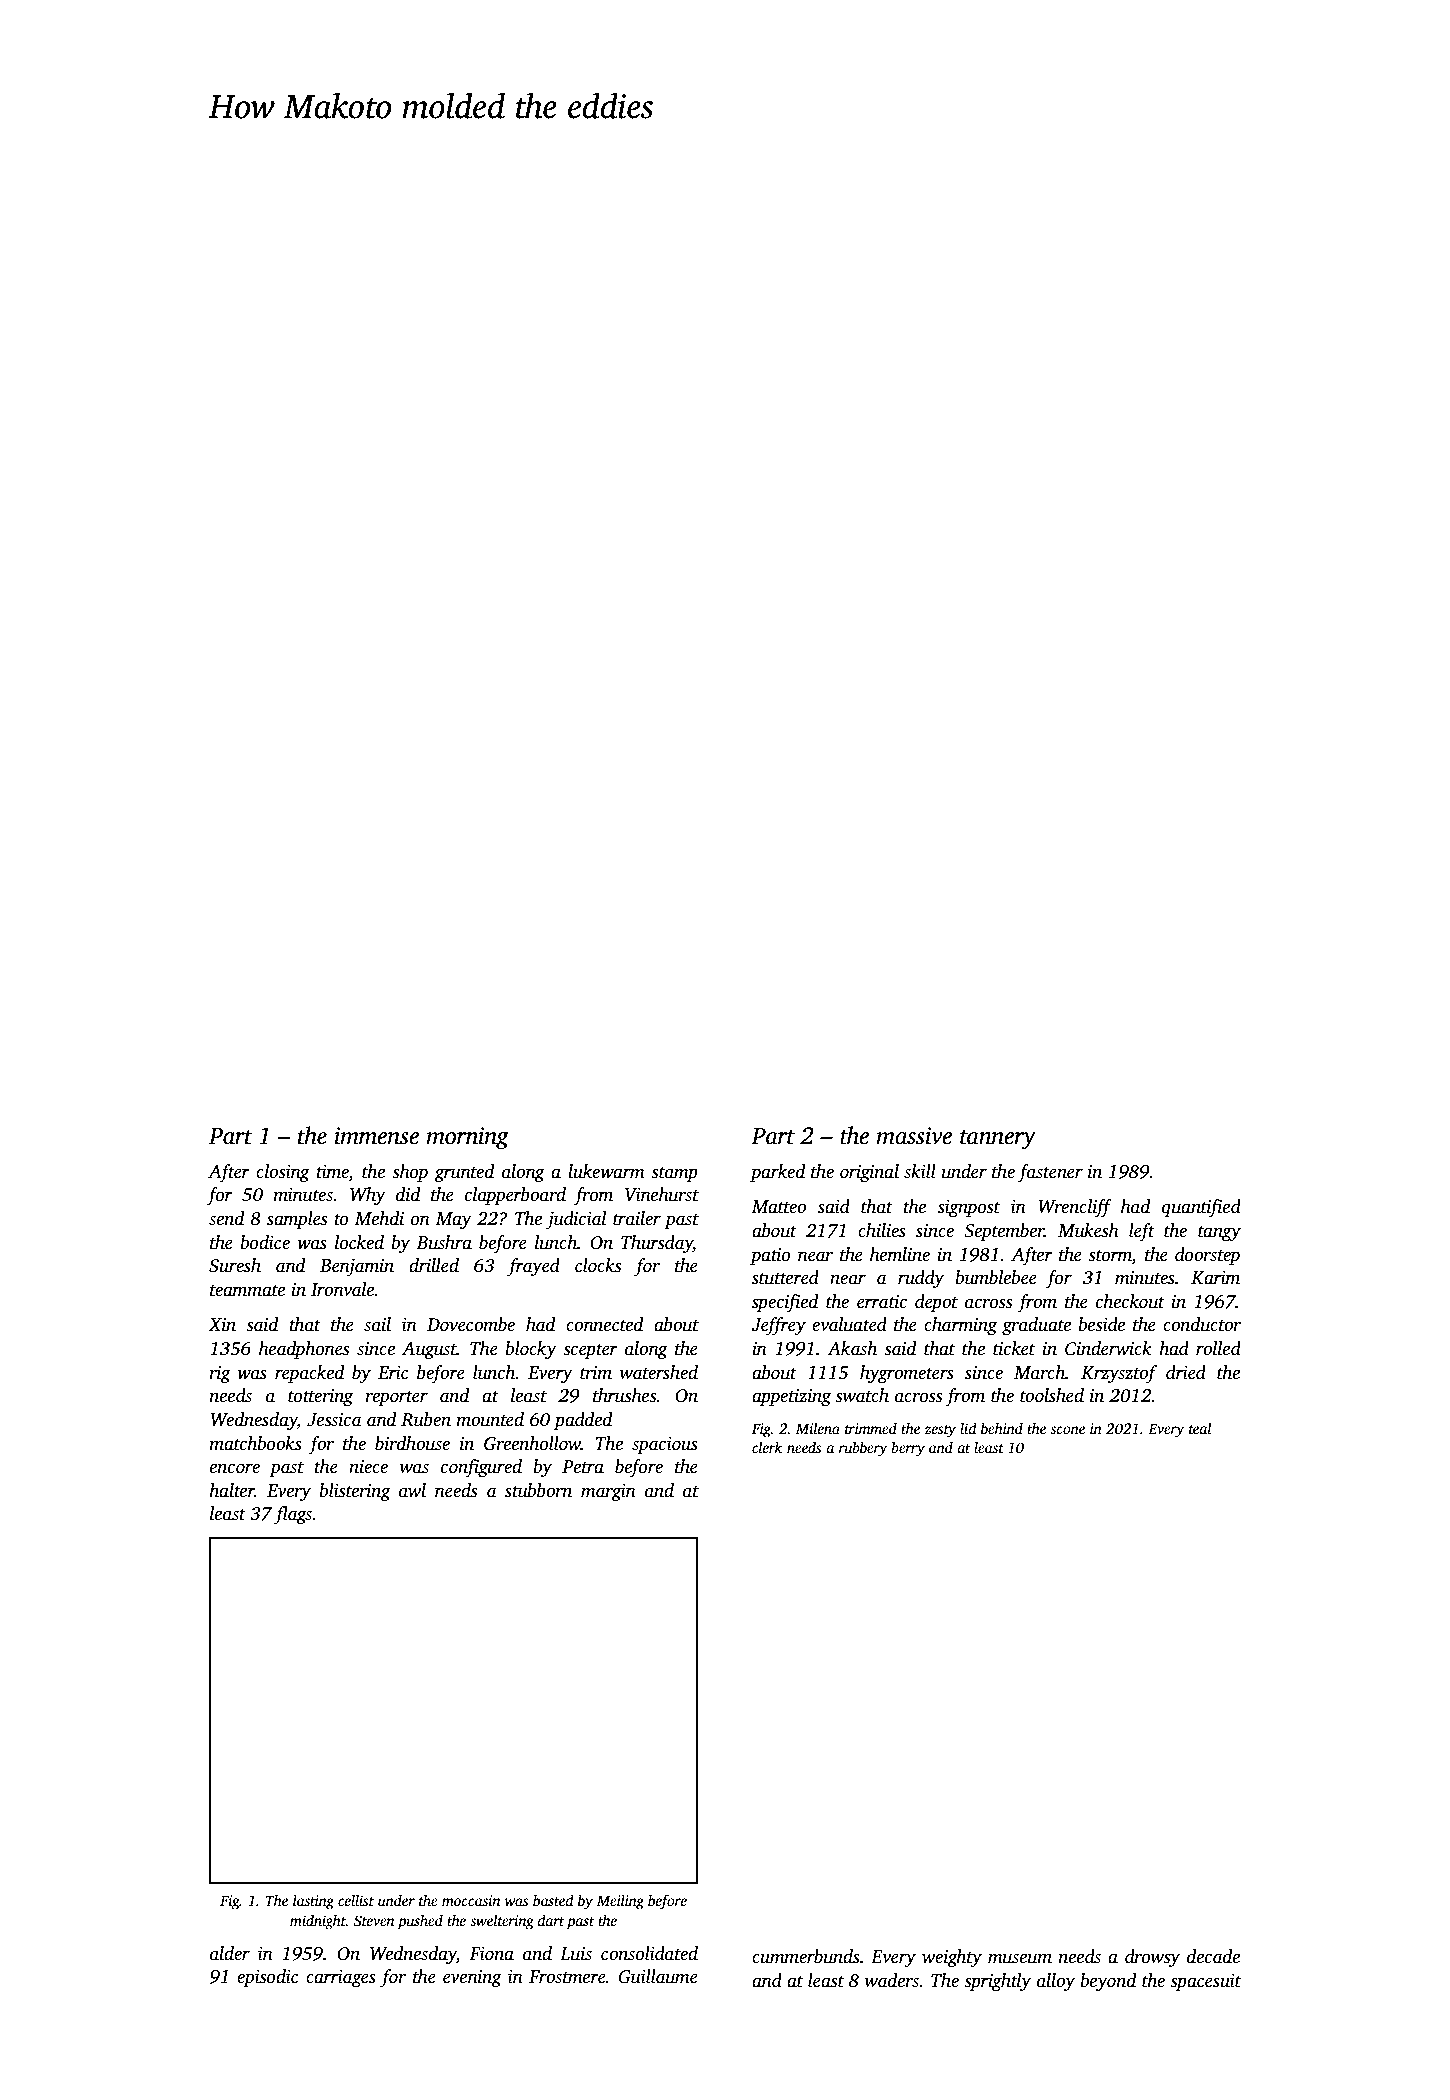 The image size is (1450, 2100). What do you see at coordinates (998, 1140) in the screenshot?
I see `tannery` at bounding box center [998, 1140].
